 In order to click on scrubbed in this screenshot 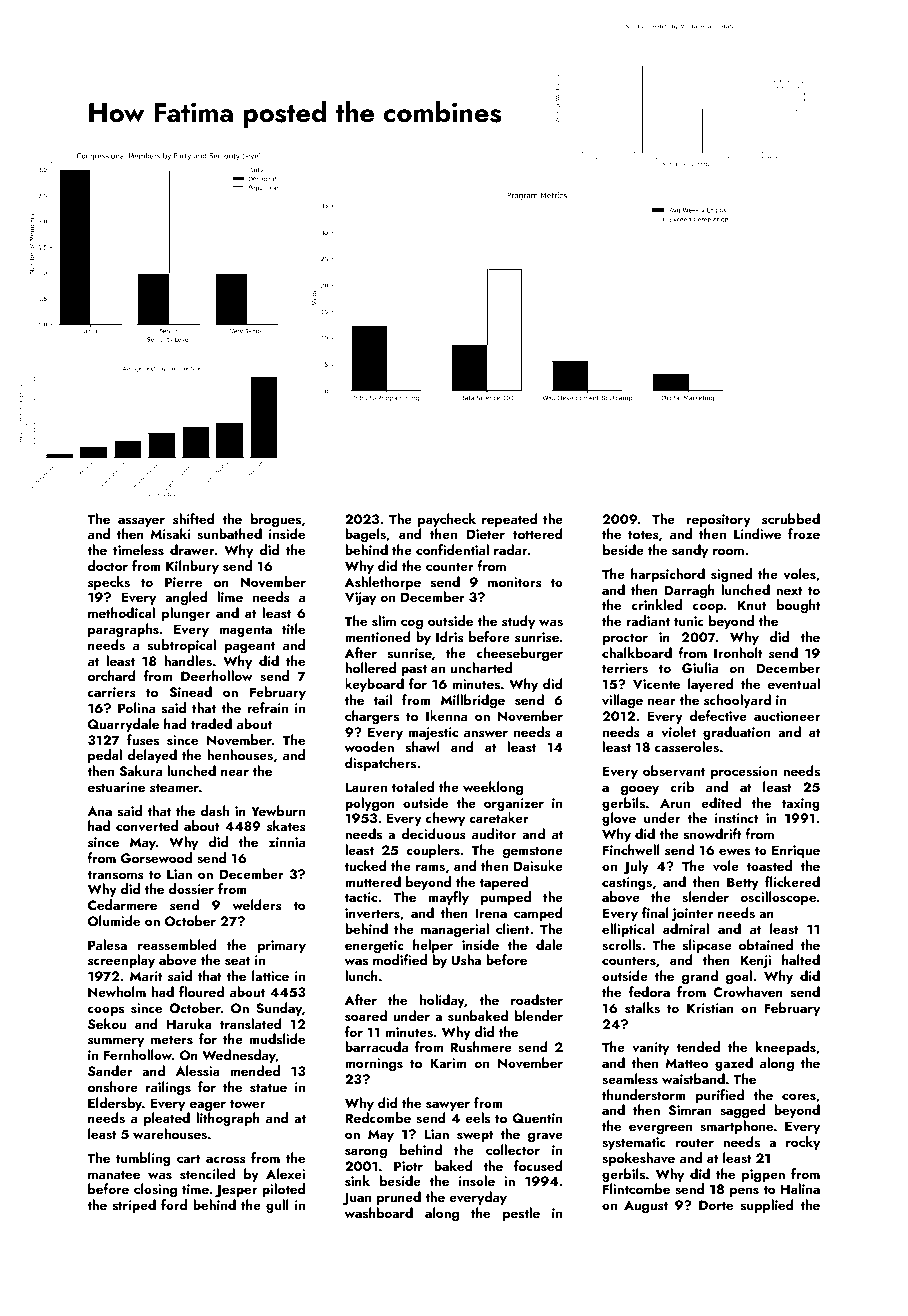, I will do `click(791, 518)`.
